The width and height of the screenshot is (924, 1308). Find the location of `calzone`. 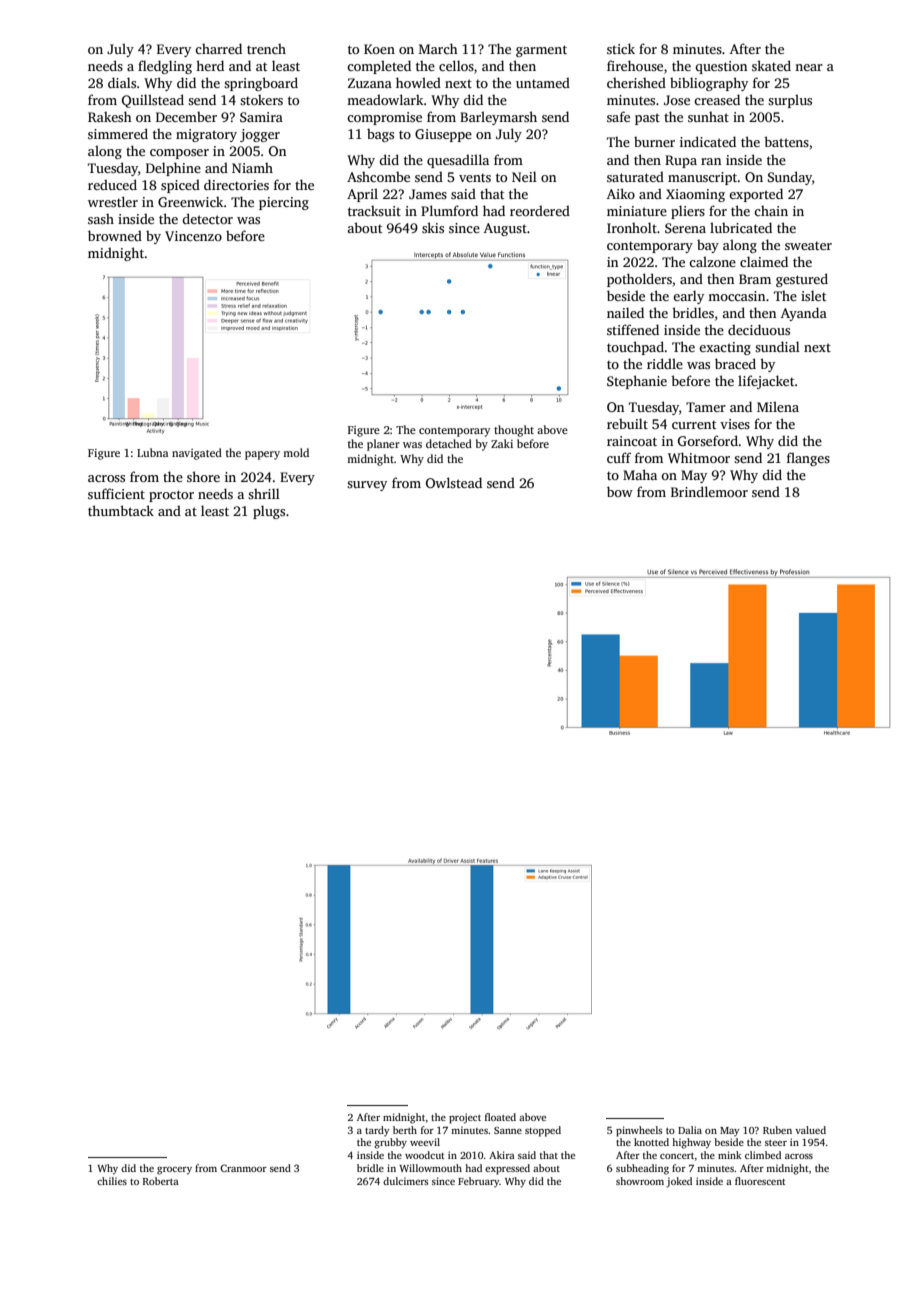

calzone is located at coordinates (712, 261).
